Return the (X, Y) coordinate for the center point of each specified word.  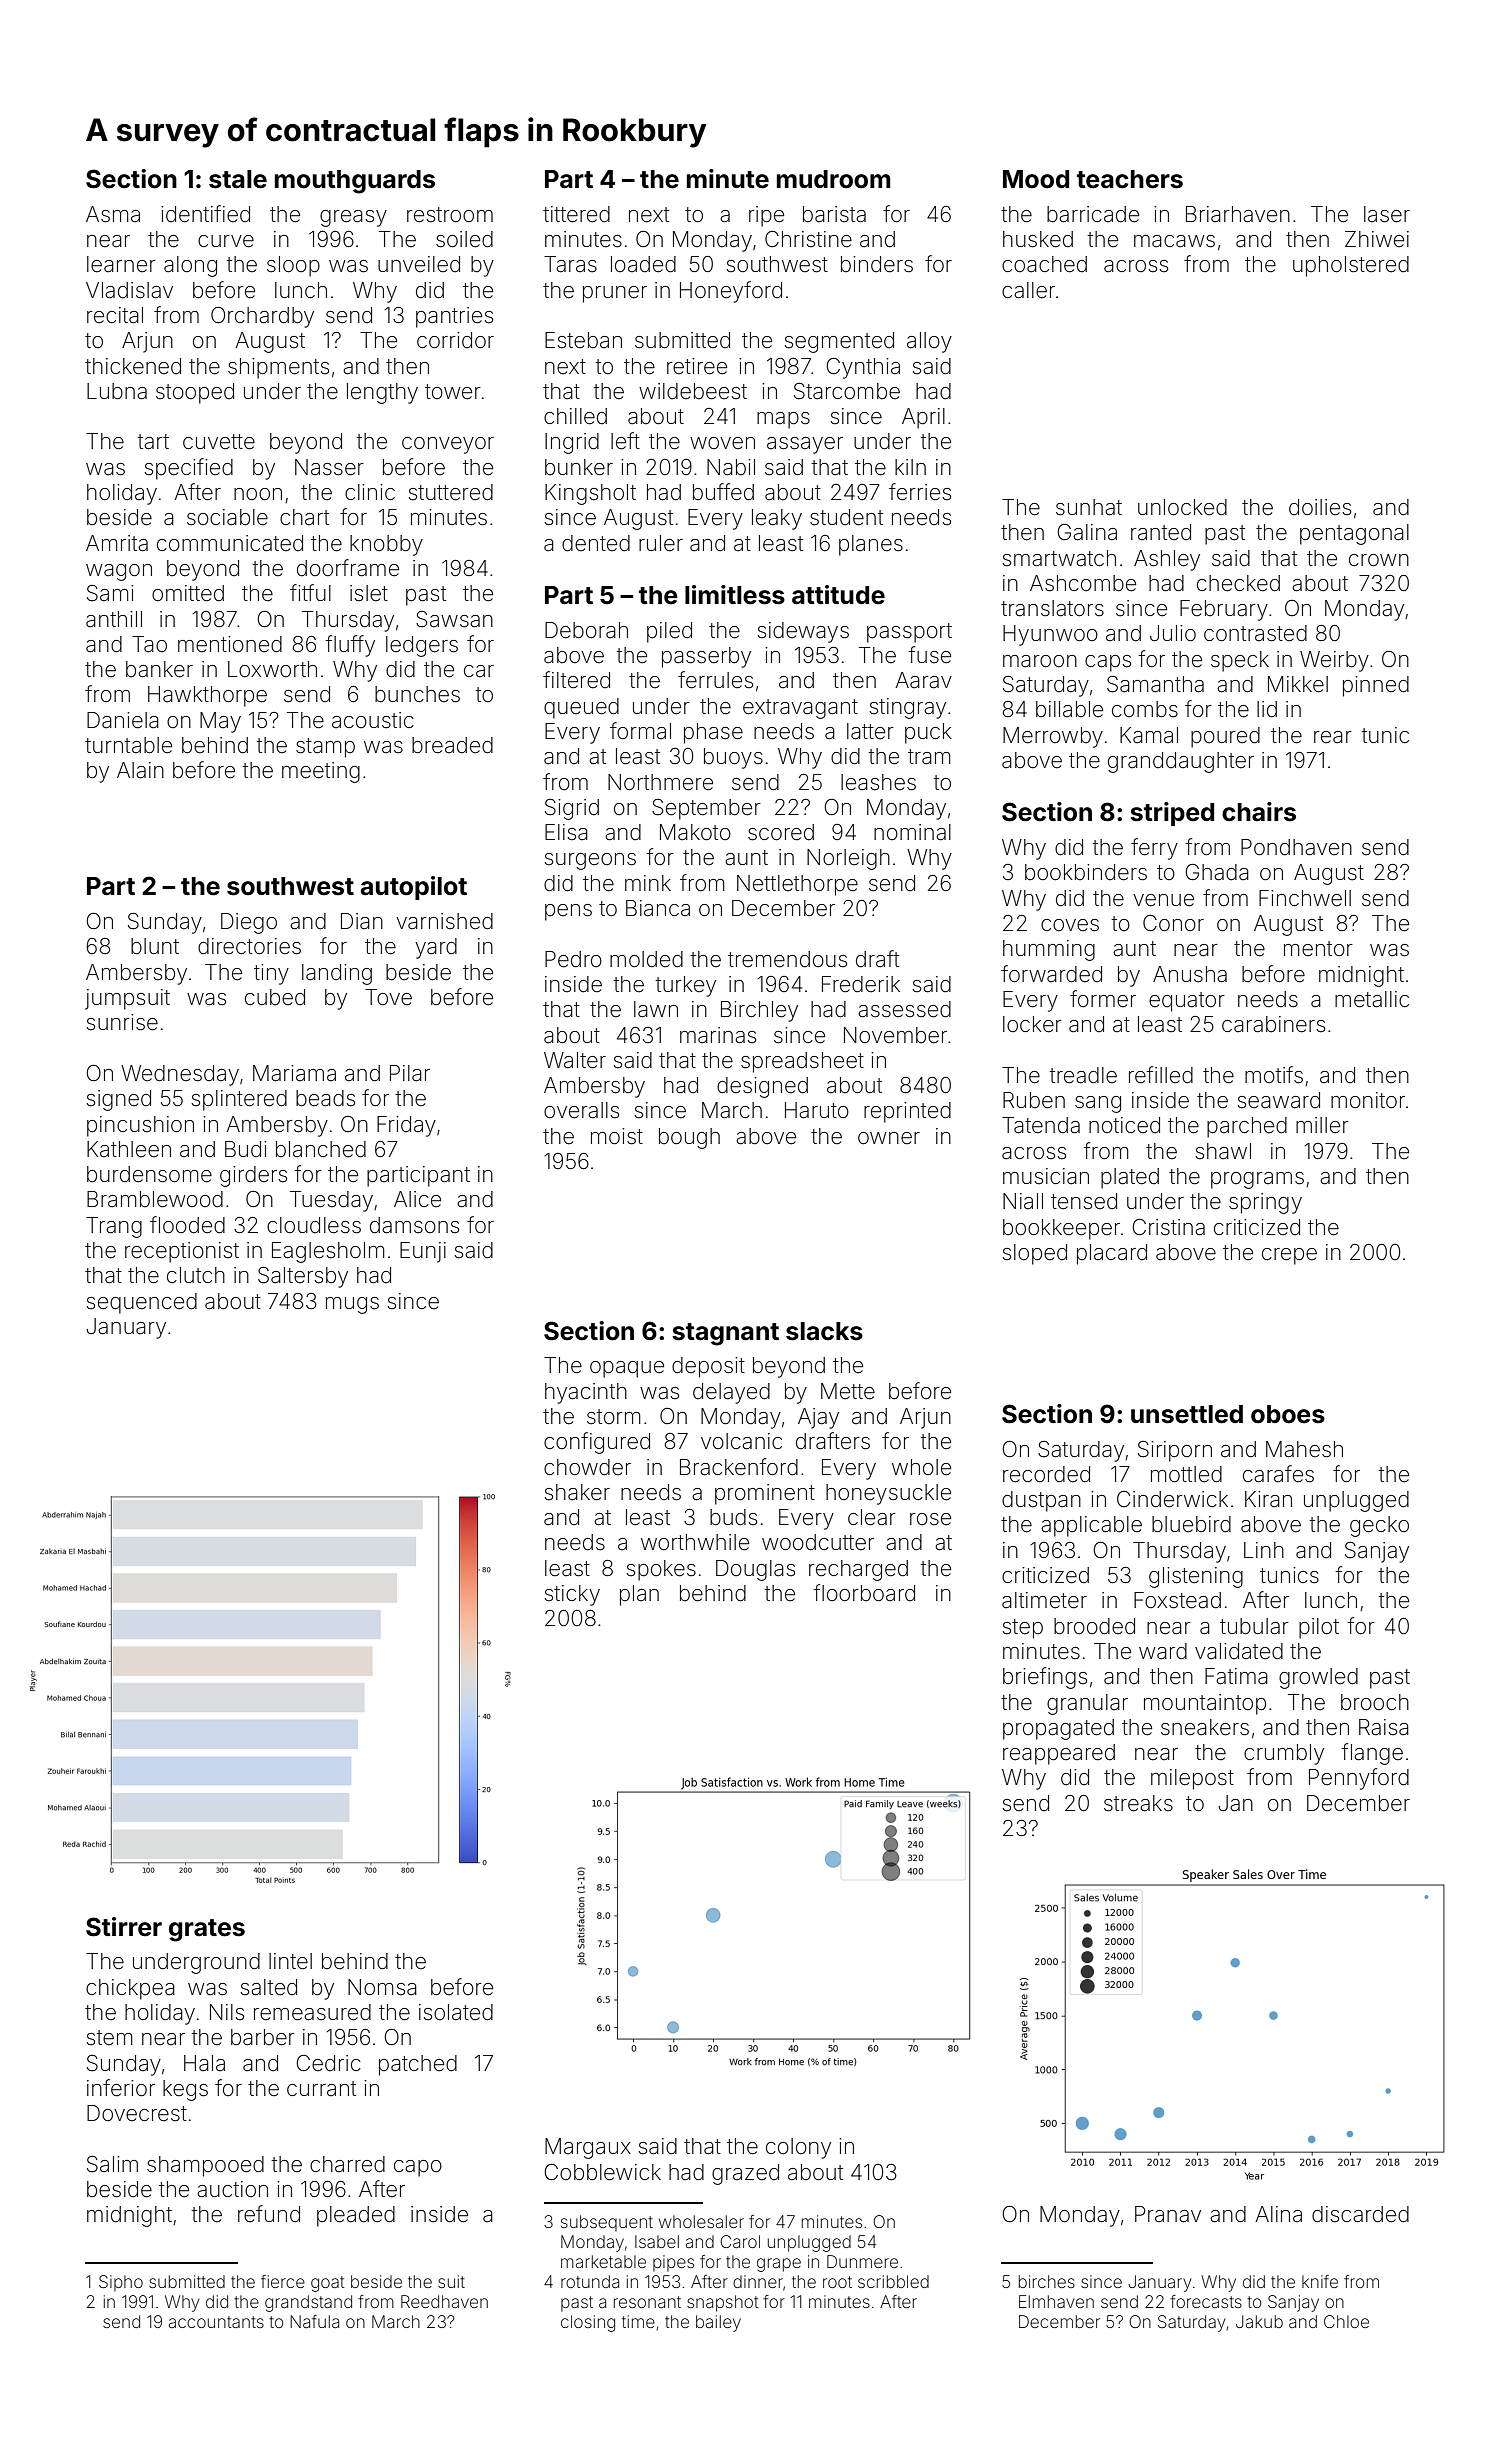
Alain (140, 770)
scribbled (893, 2281)
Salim (112, 2164)
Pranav (1168, 2214)
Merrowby (1053, 737)
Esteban (583, 340)
